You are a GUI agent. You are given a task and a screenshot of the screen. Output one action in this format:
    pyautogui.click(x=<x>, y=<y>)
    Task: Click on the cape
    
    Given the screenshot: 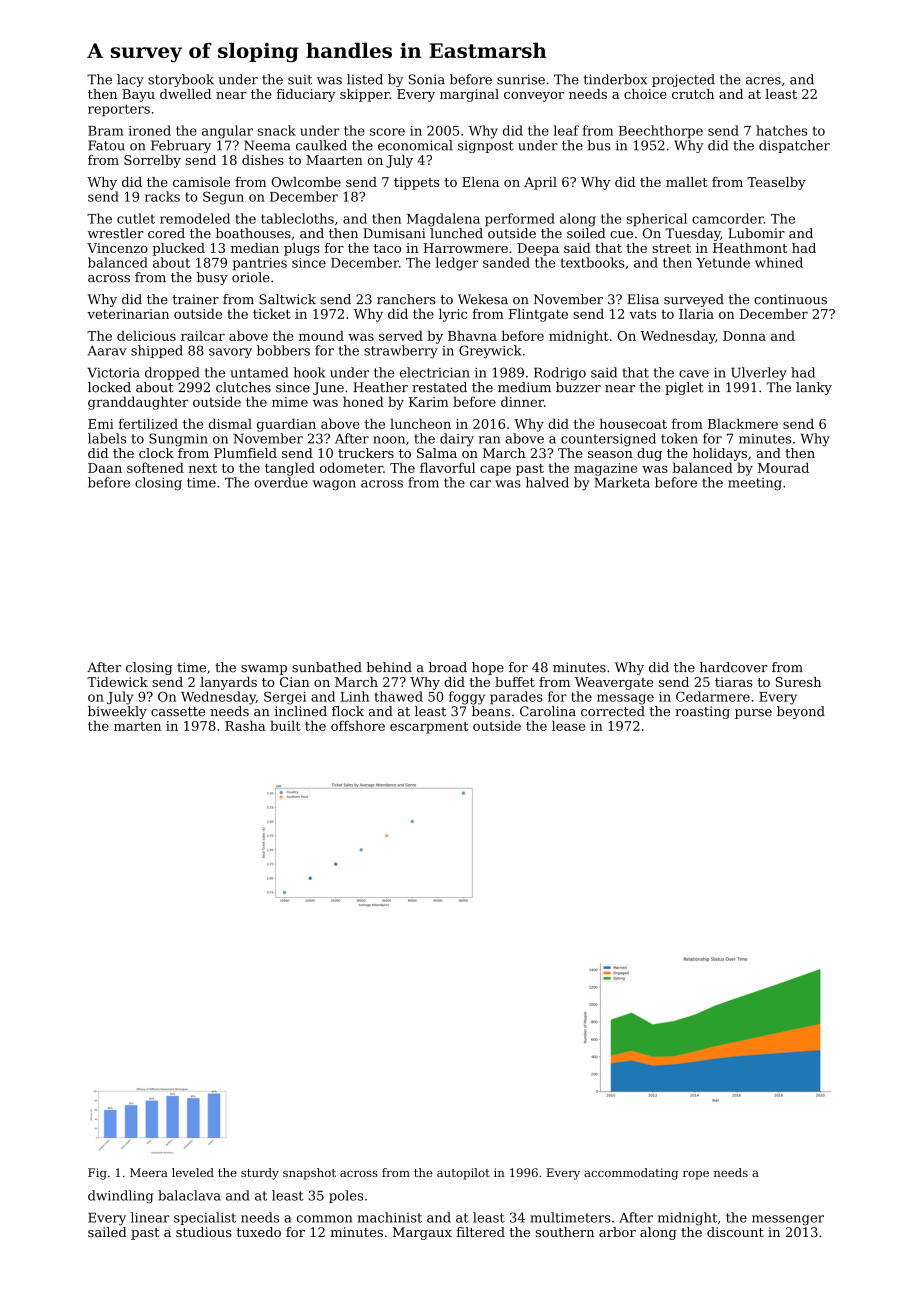 What is the action you would take?
    pyautogui.click(x=495, y=470)
